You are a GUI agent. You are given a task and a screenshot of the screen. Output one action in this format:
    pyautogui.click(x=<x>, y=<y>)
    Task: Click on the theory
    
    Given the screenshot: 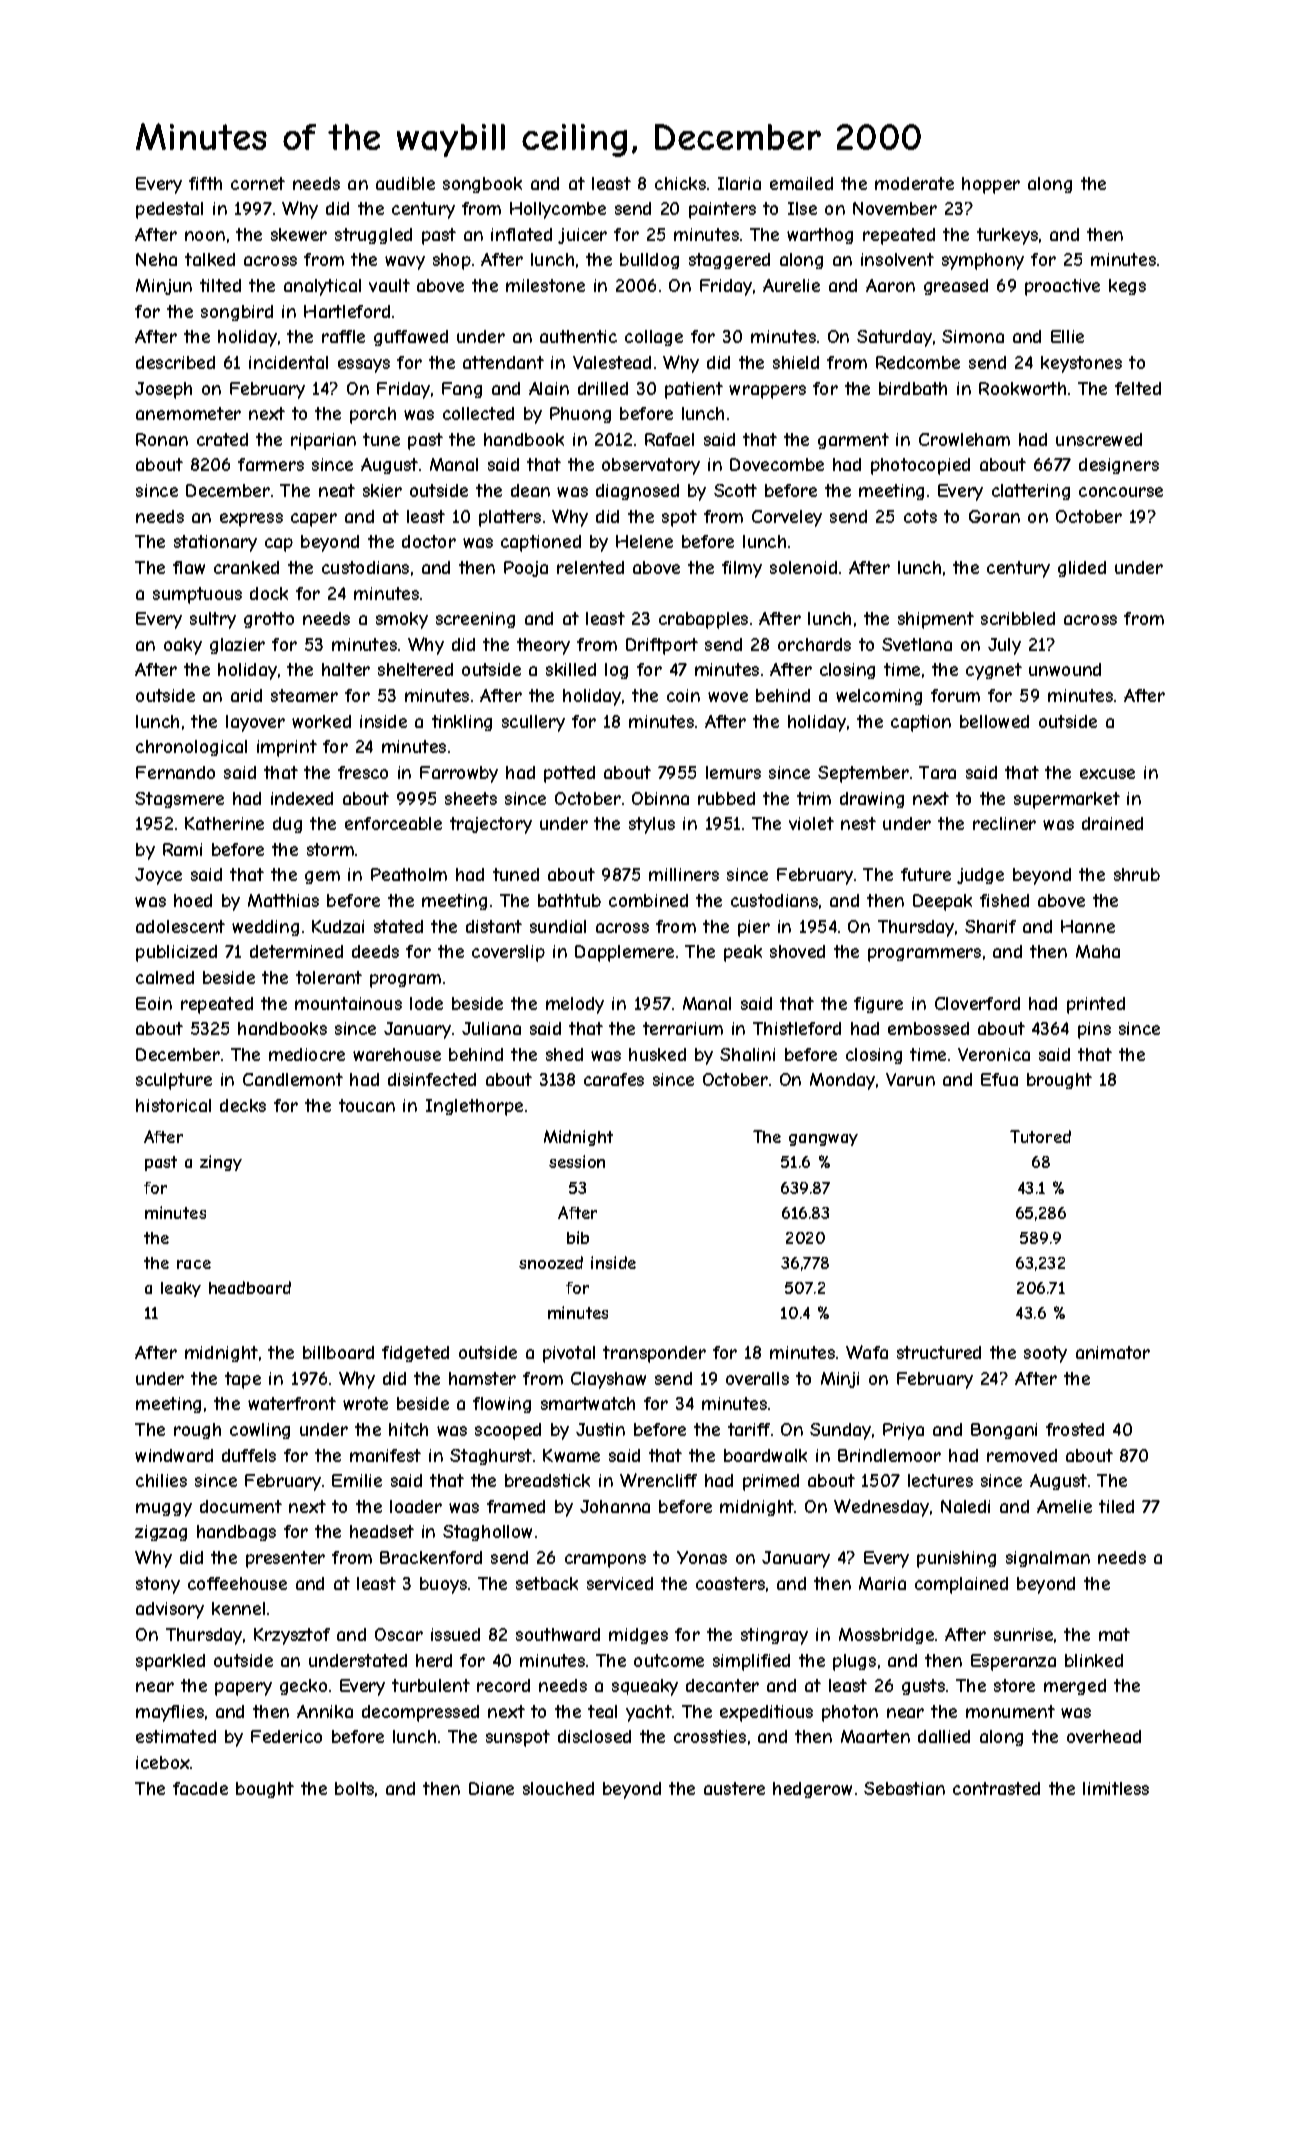 What is the action you would take?
    pyautogui.click(x=543, y=646)
